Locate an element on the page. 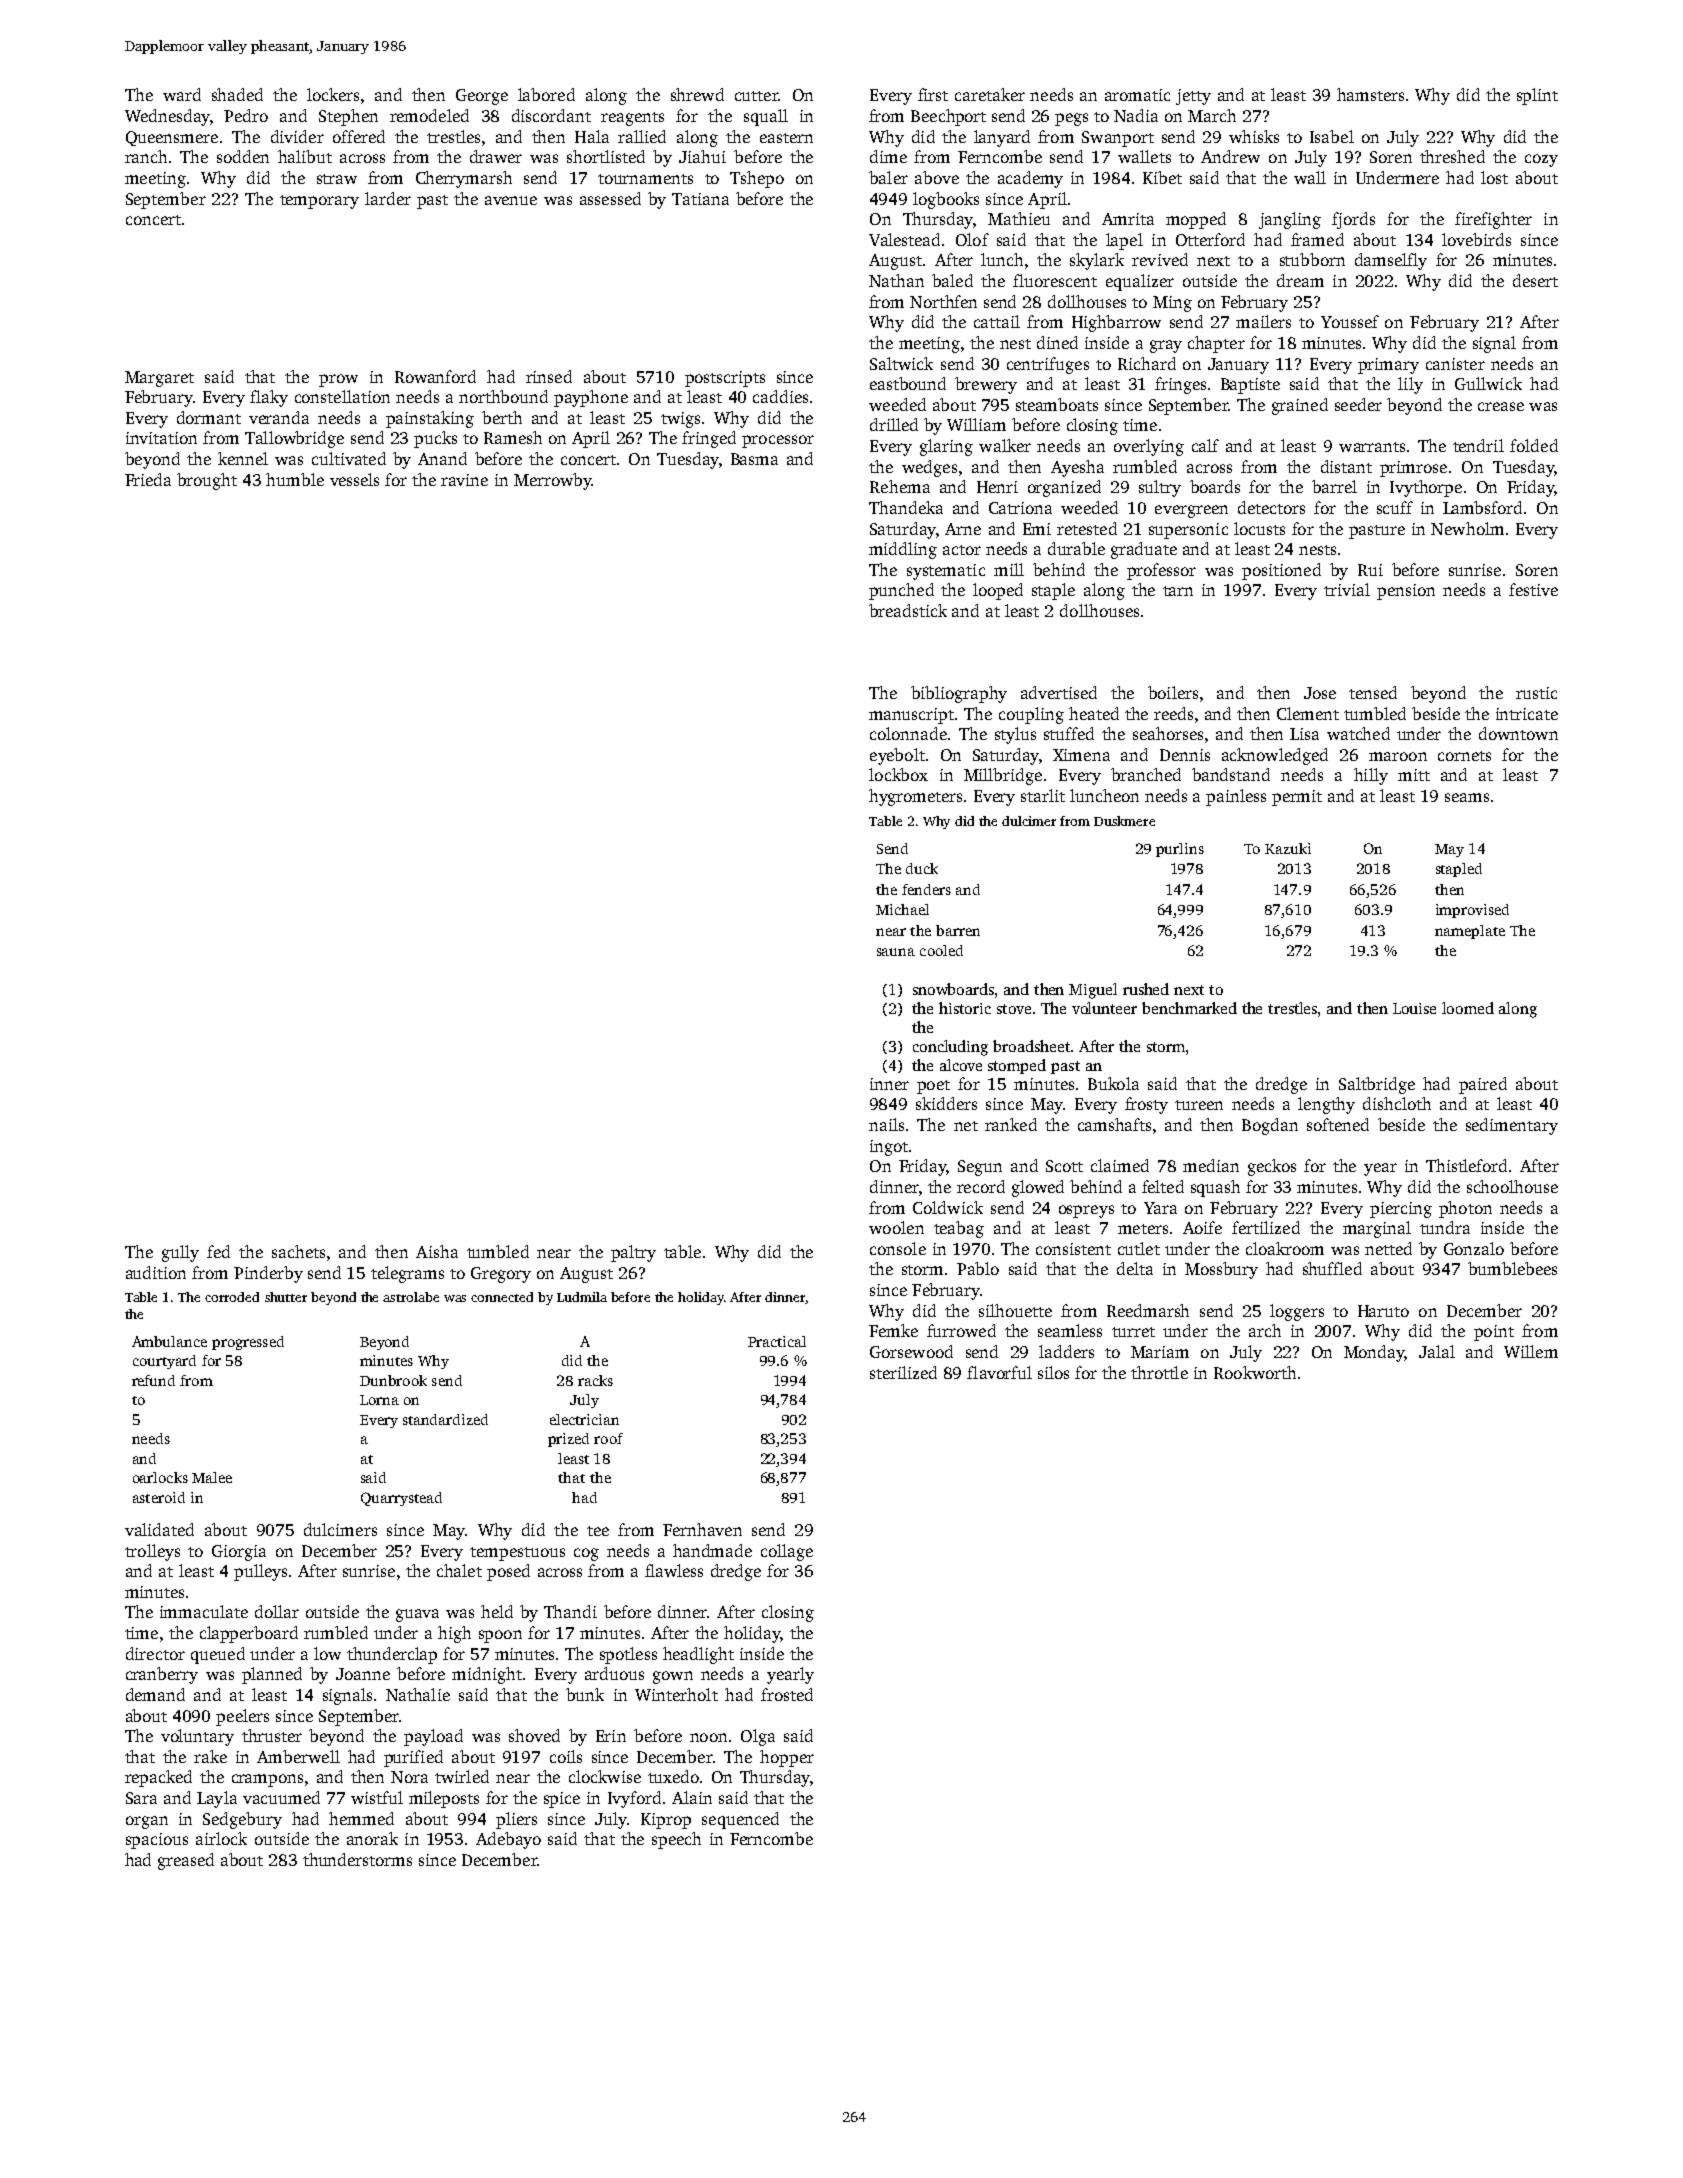 The image size is (1683, 2178). avenue is located at coordinates (511, 200).
